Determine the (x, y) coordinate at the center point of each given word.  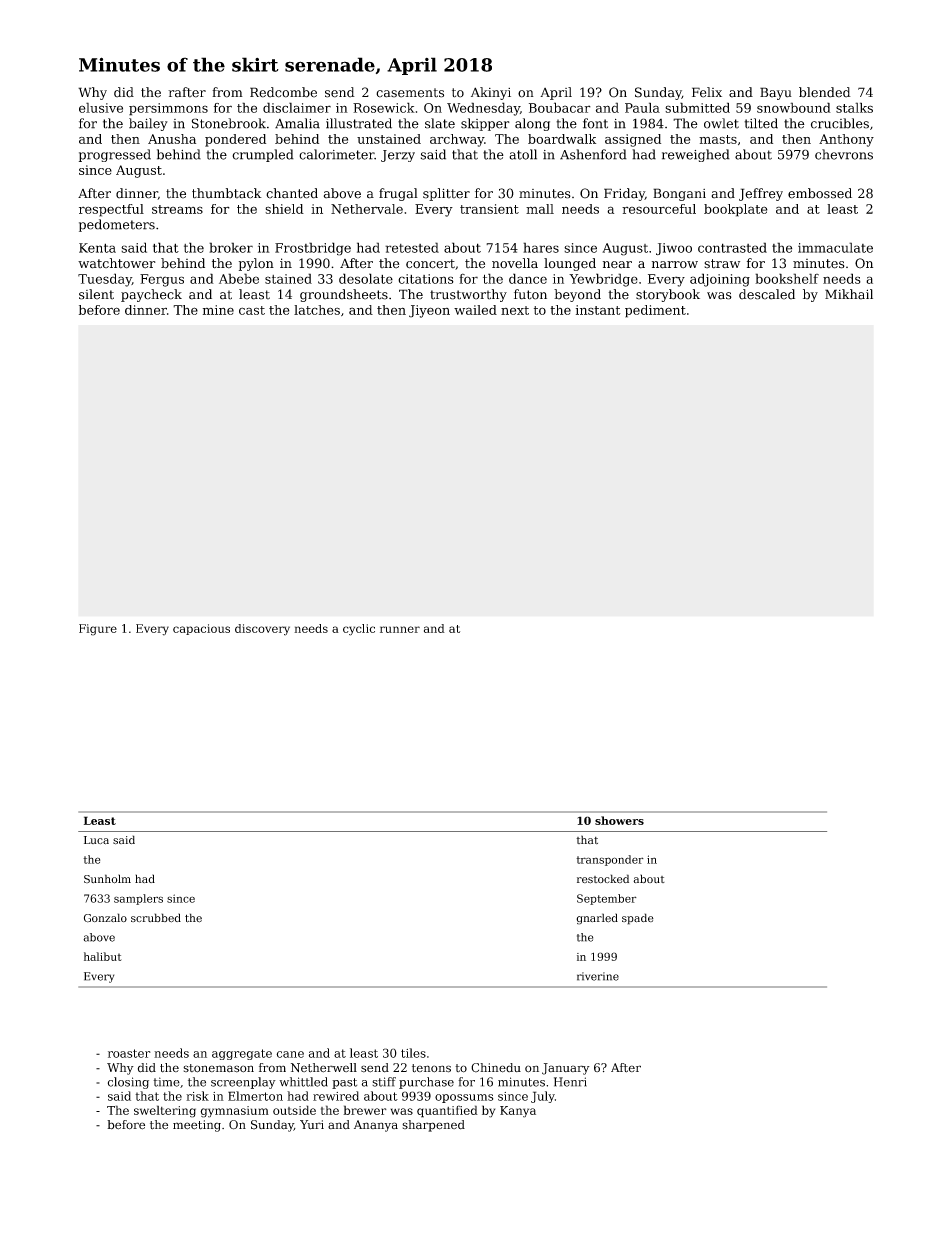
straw (722, 264)
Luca (96, 840)
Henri (570, 1082)
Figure (98, 630)
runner (400, 629)
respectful (111, 210)
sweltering (165, 1111)
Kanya (518, 1112)
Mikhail (849, 294)
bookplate (736, 210)
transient (489, 209)
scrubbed (156, 918)
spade (638, 919)
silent (96, 294)
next (515, 310)
